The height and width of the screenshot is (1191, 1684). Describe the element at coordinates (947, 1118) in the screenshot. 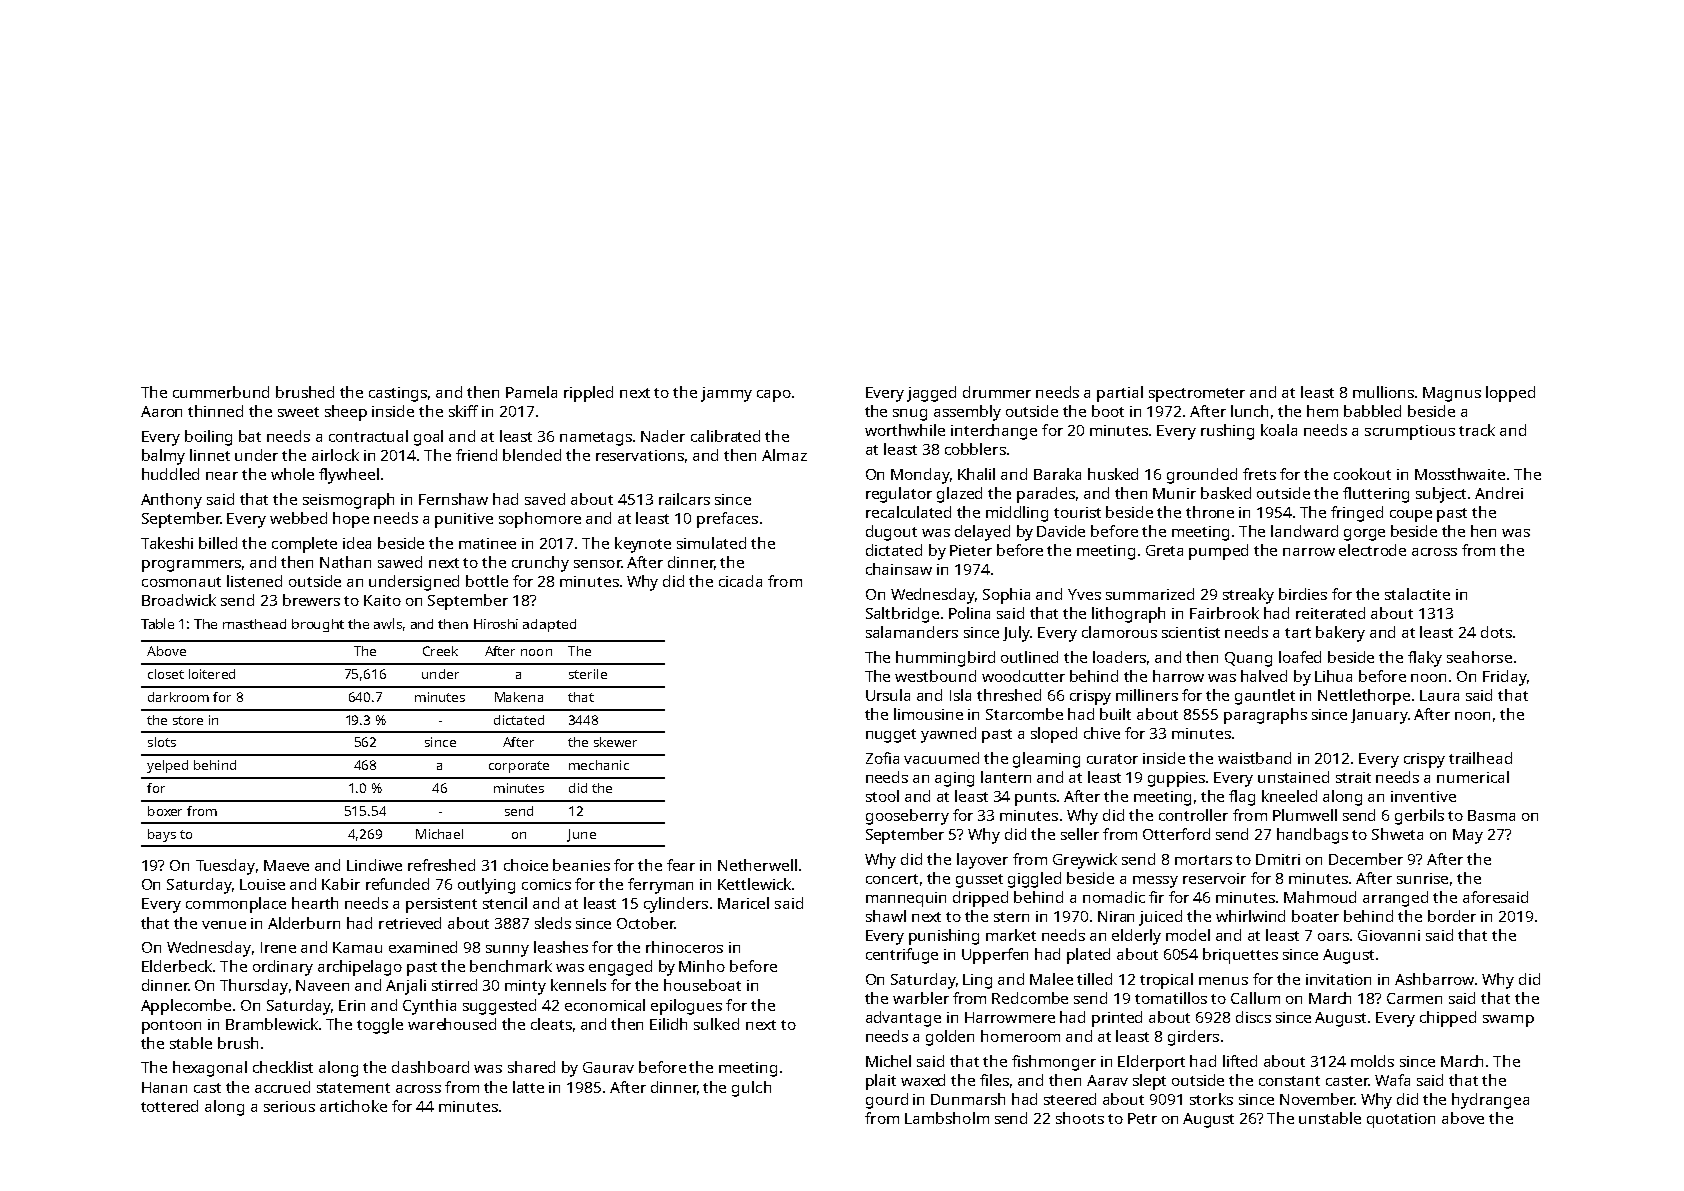

I see `Lambsholm` at that location.
